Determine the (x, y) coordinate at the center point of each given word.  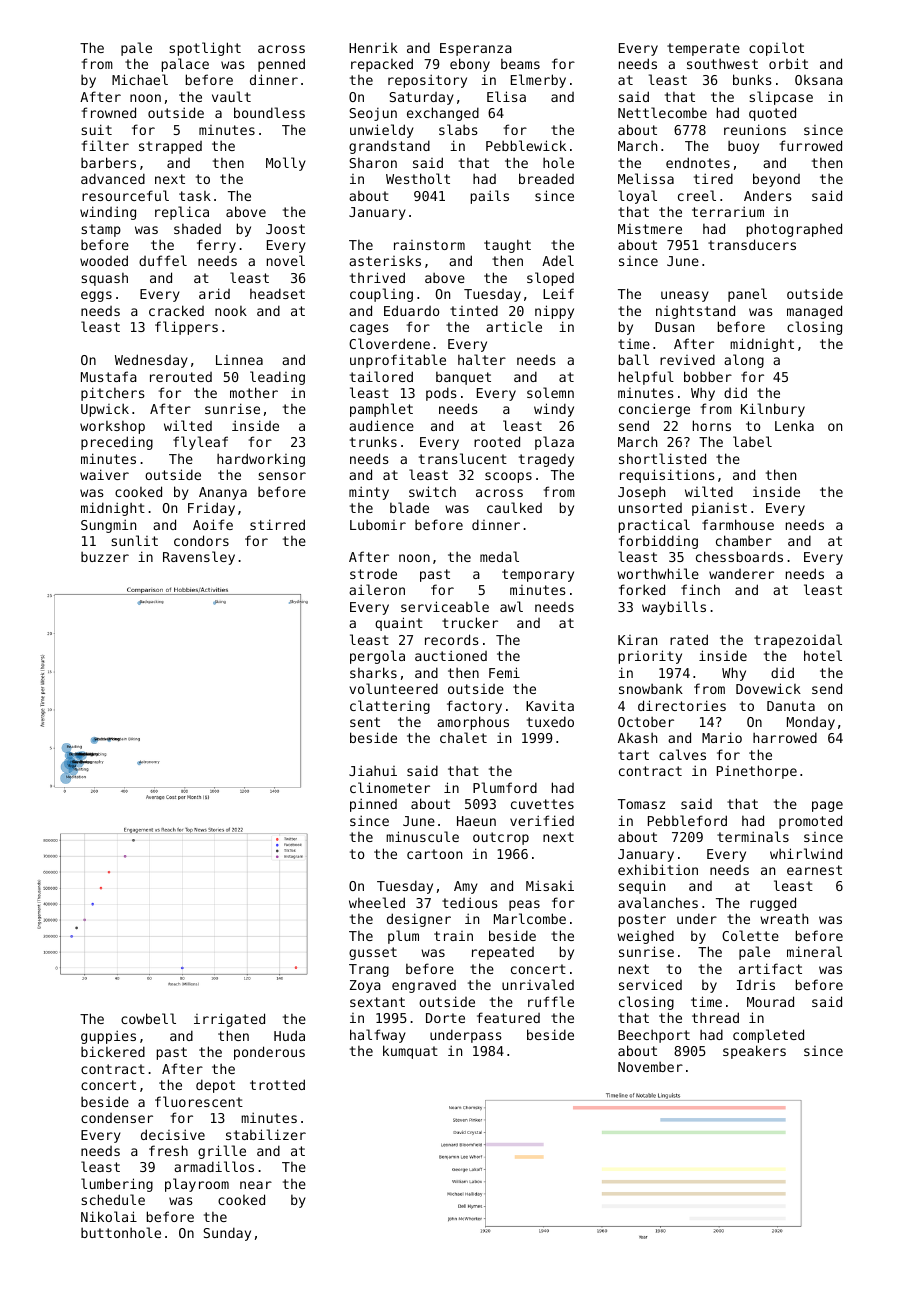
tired (713, 178)
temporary (538, 575)
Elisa (506, 96)
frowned (109, 112)
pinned (373, 805)
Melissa (646, 178)
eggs (96, 296)
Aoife (213, 524)
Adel (558, 260)
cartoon (434, 854)
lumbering (117, 1185)
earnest (814, 870)
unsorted (650, 508)
